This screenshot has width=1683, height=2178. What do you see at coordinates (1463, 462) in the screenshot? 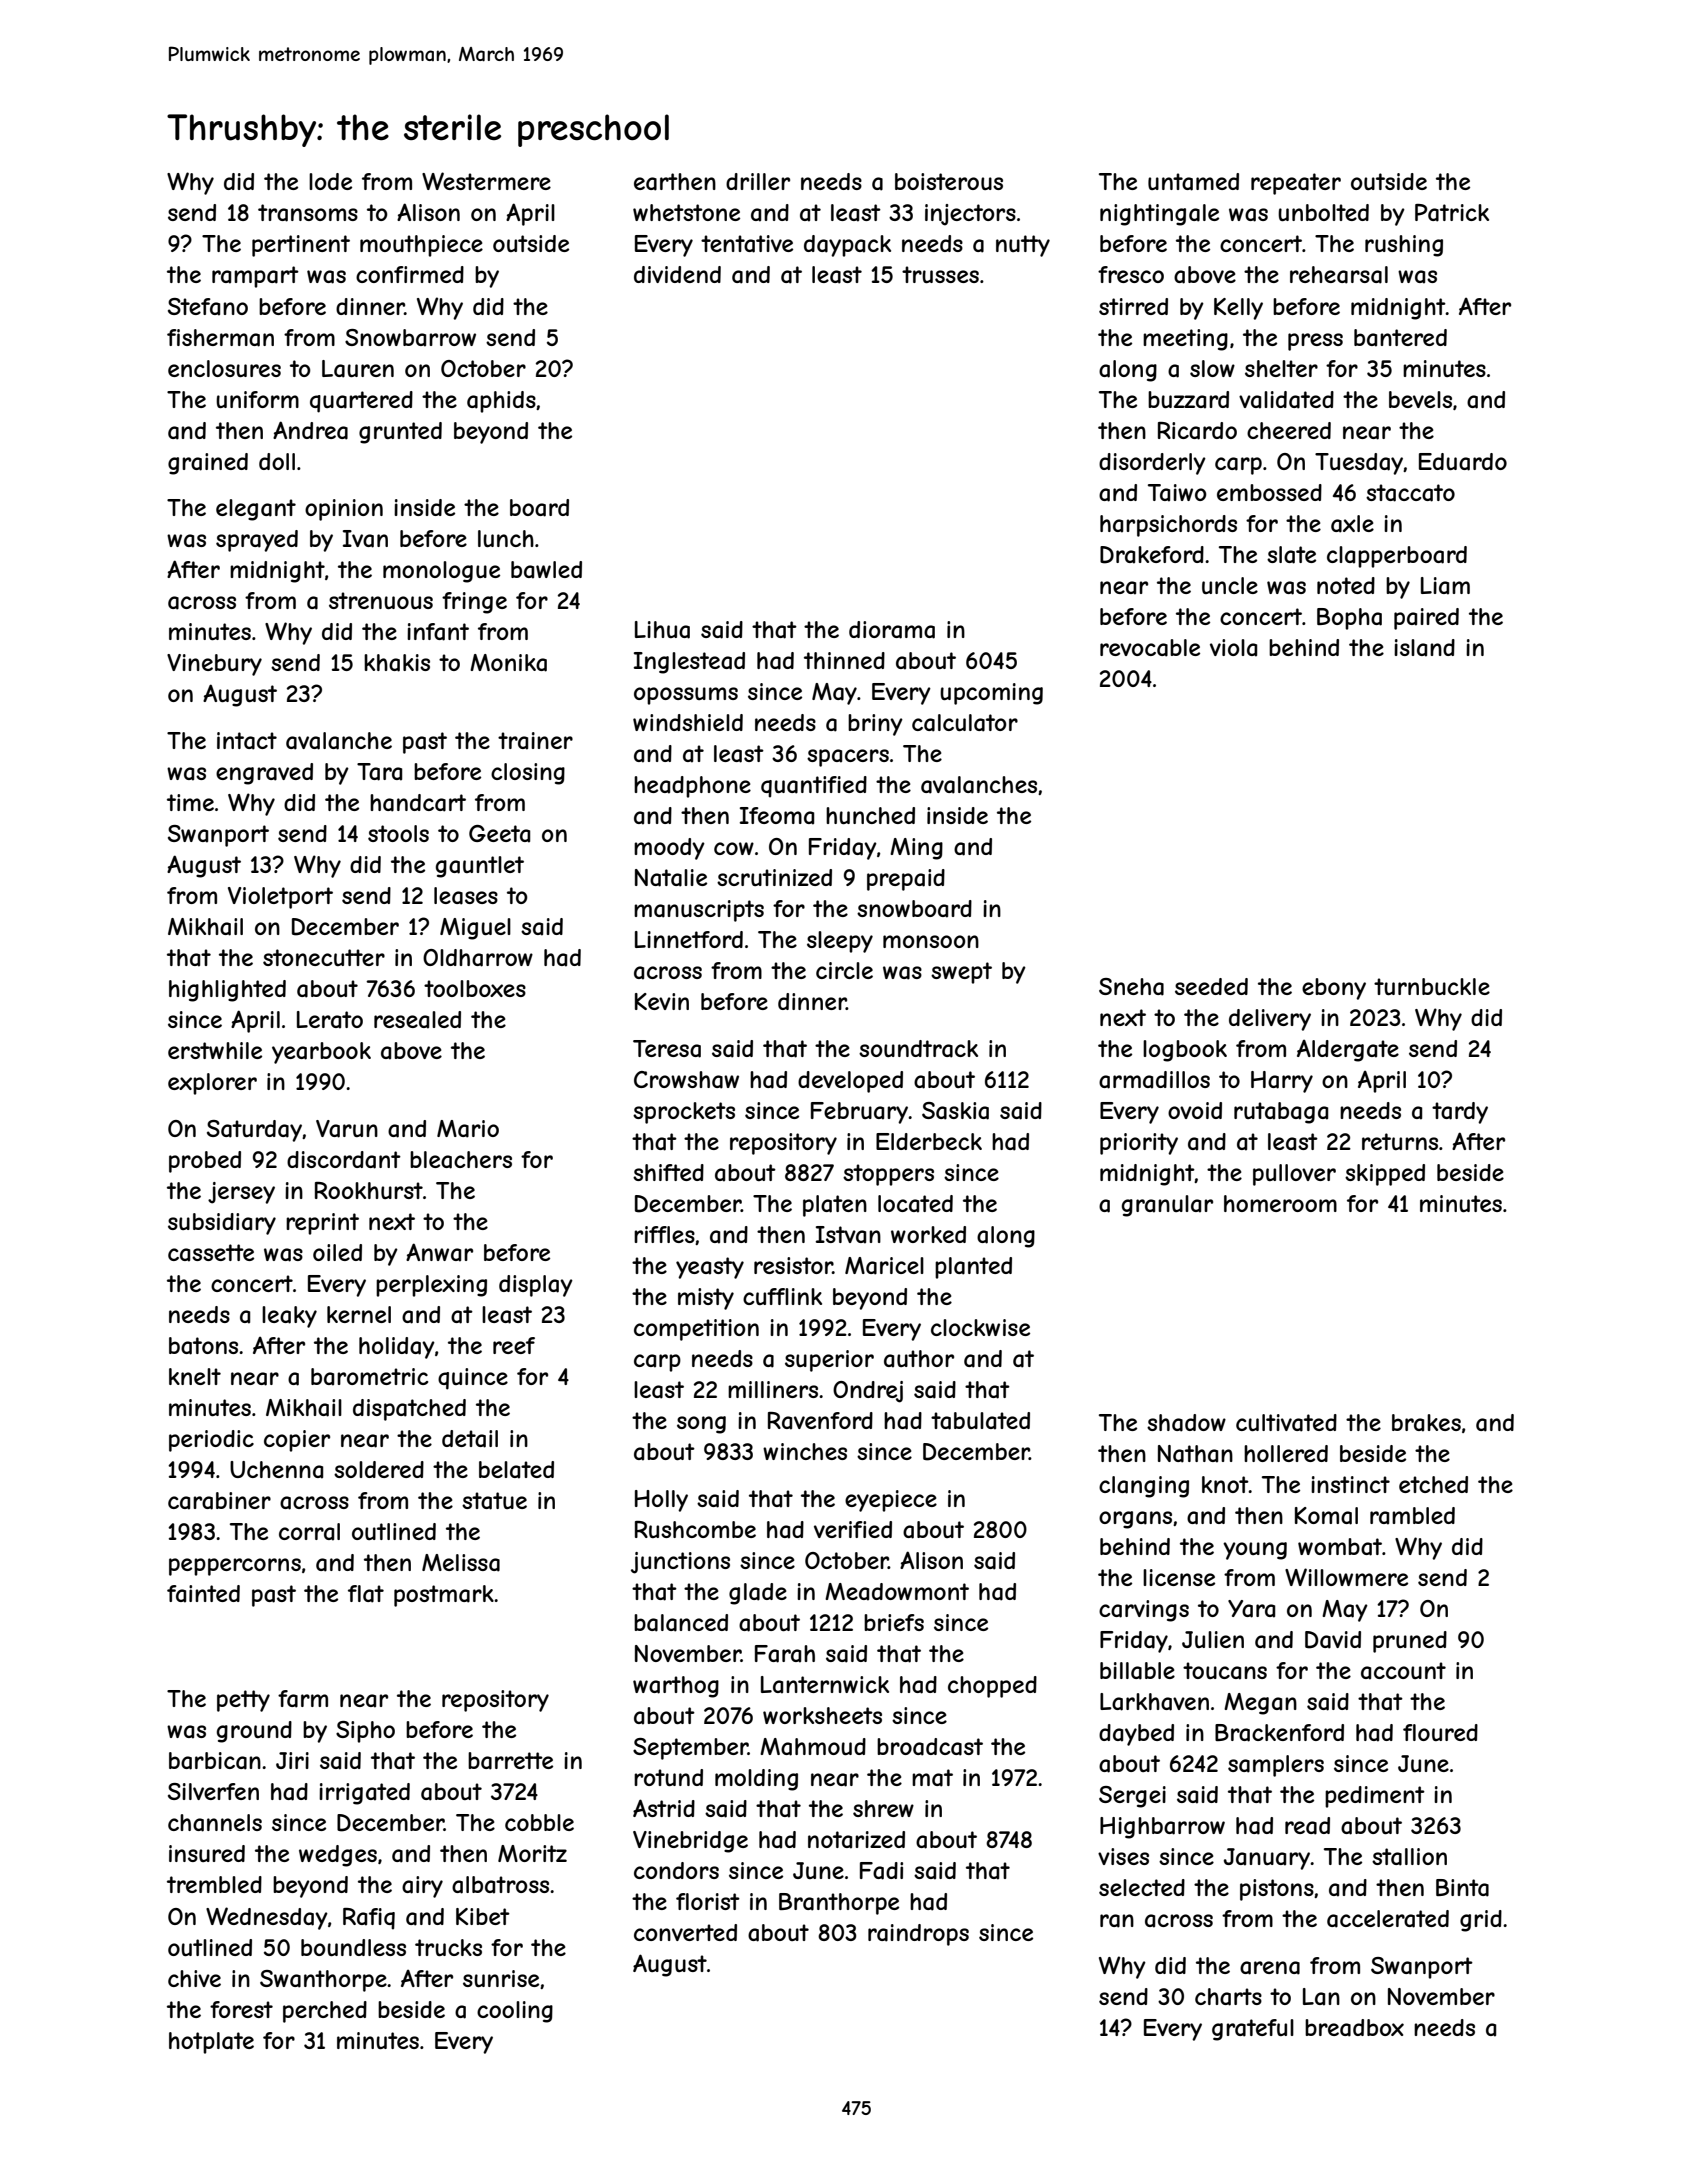
I see `Eduardo` at bounding box center [1463, 462].
